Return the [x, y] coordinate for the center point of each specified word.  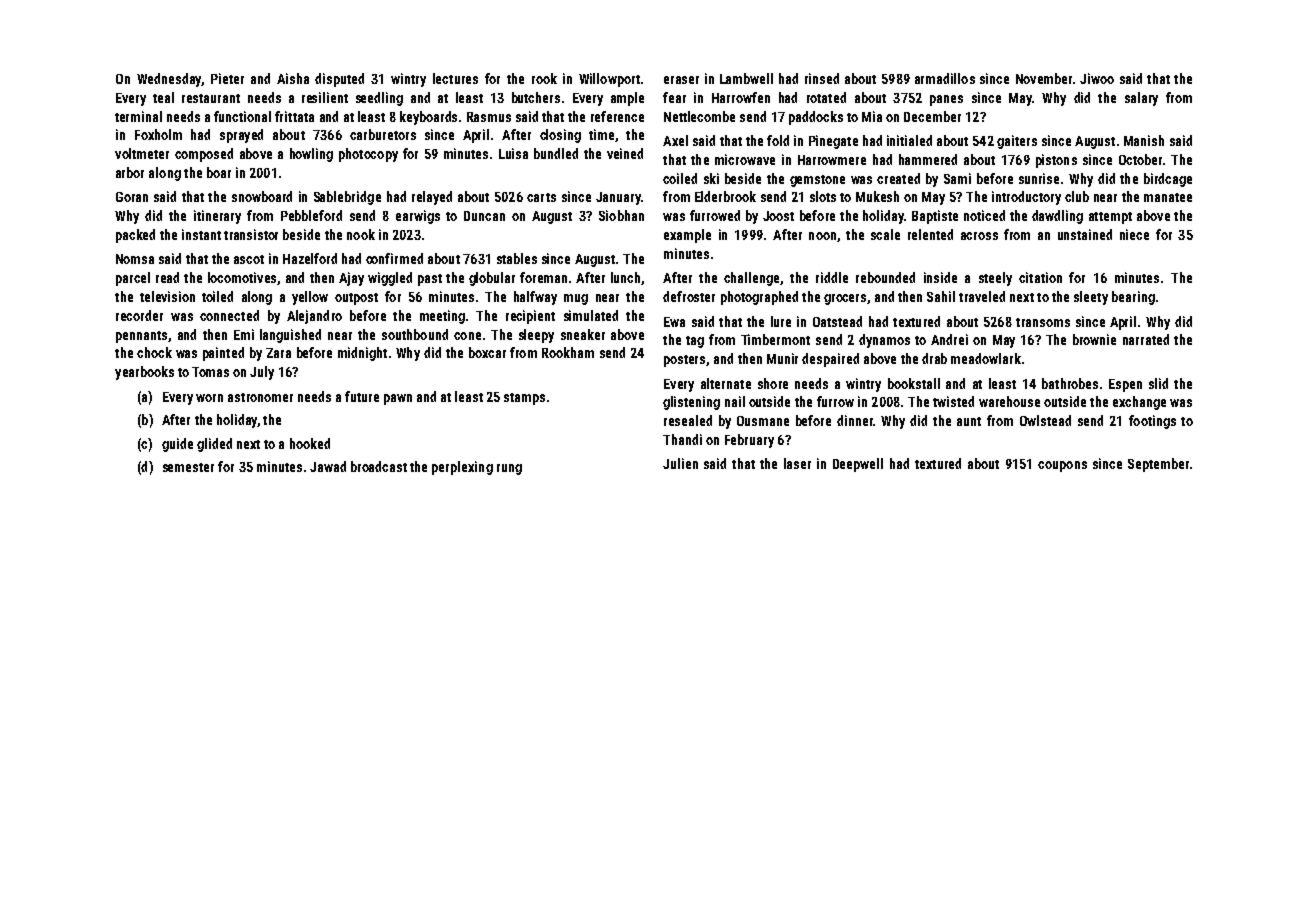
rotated [826, 97]
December [932, 116]
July [262, 373]
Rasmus [489, 117]
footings [1152, 422]
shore [773, 383]
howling [311, 155]
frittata [294, 116]
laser [797, 463]
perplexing [462, 468]
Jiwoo [1097, 78]
